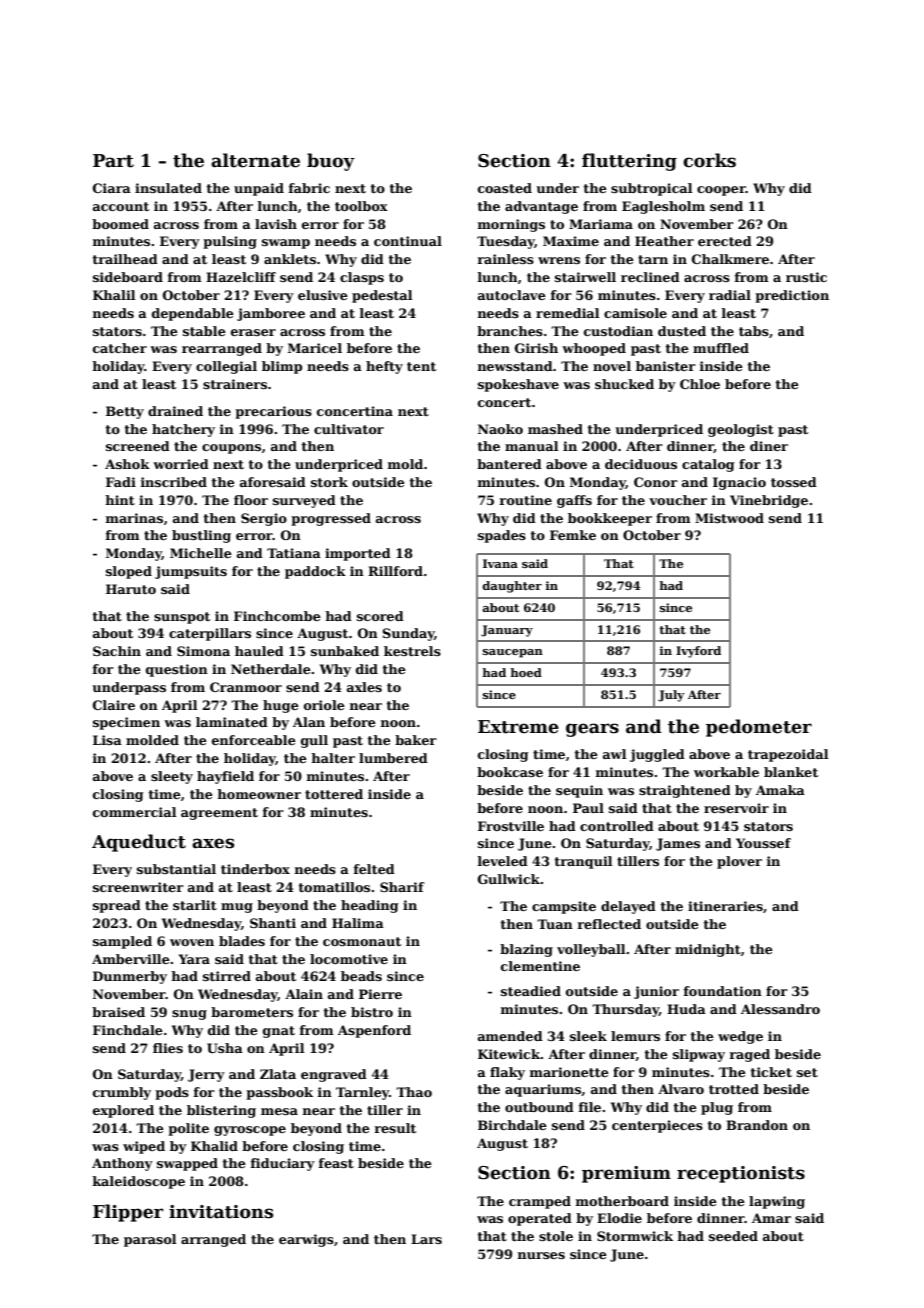 Image resolution: width=924 pixels, height=1308 pixels. I want to click on baker, so click(416, 740).
